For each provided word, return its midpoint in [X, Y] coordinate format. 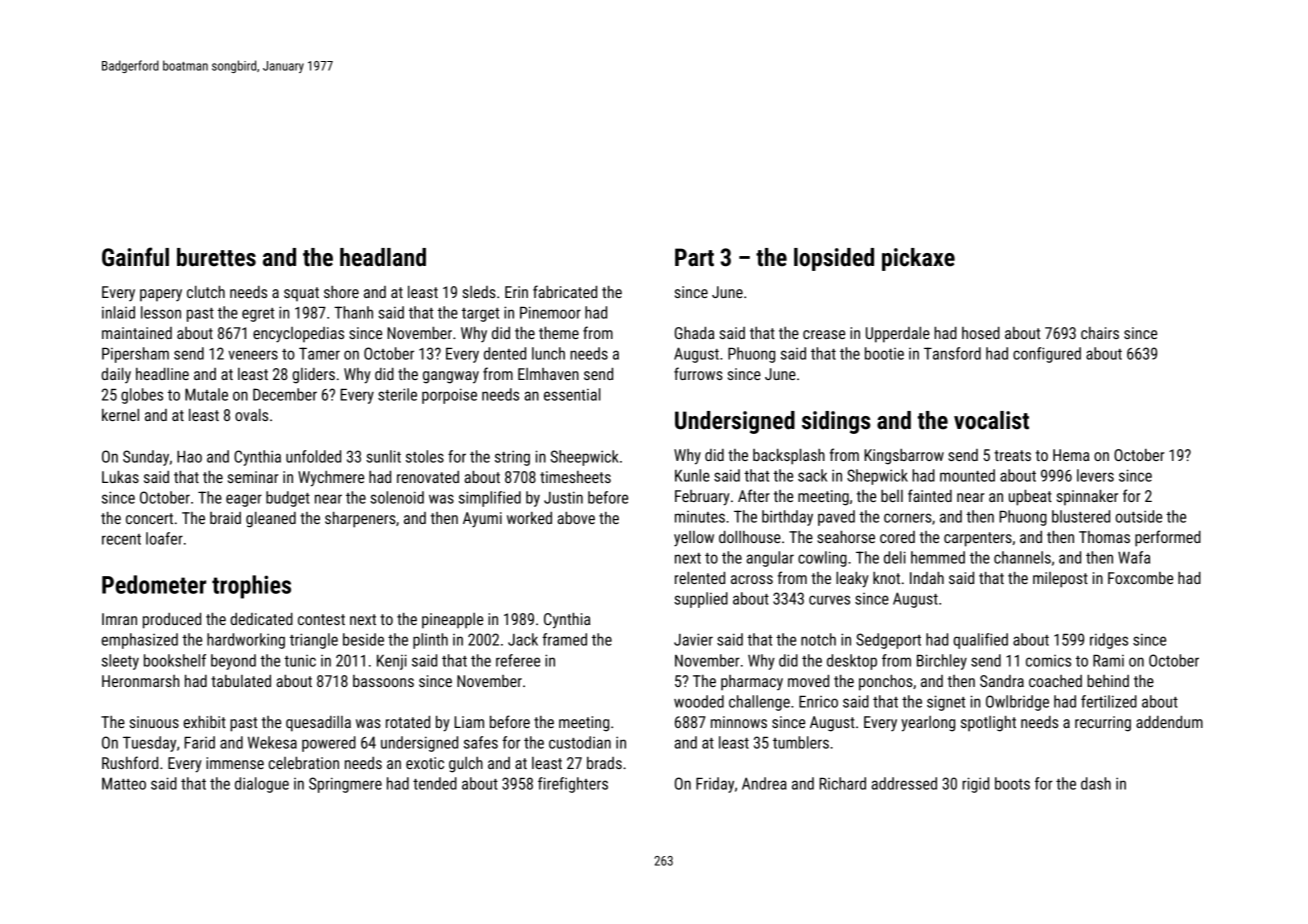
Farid [199, 742]
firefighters [573, 785]
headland [383, 257]
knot [886, 578]
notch [818, 639]
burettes [216, 257]
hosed [981, 333]
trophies [251, 587]
